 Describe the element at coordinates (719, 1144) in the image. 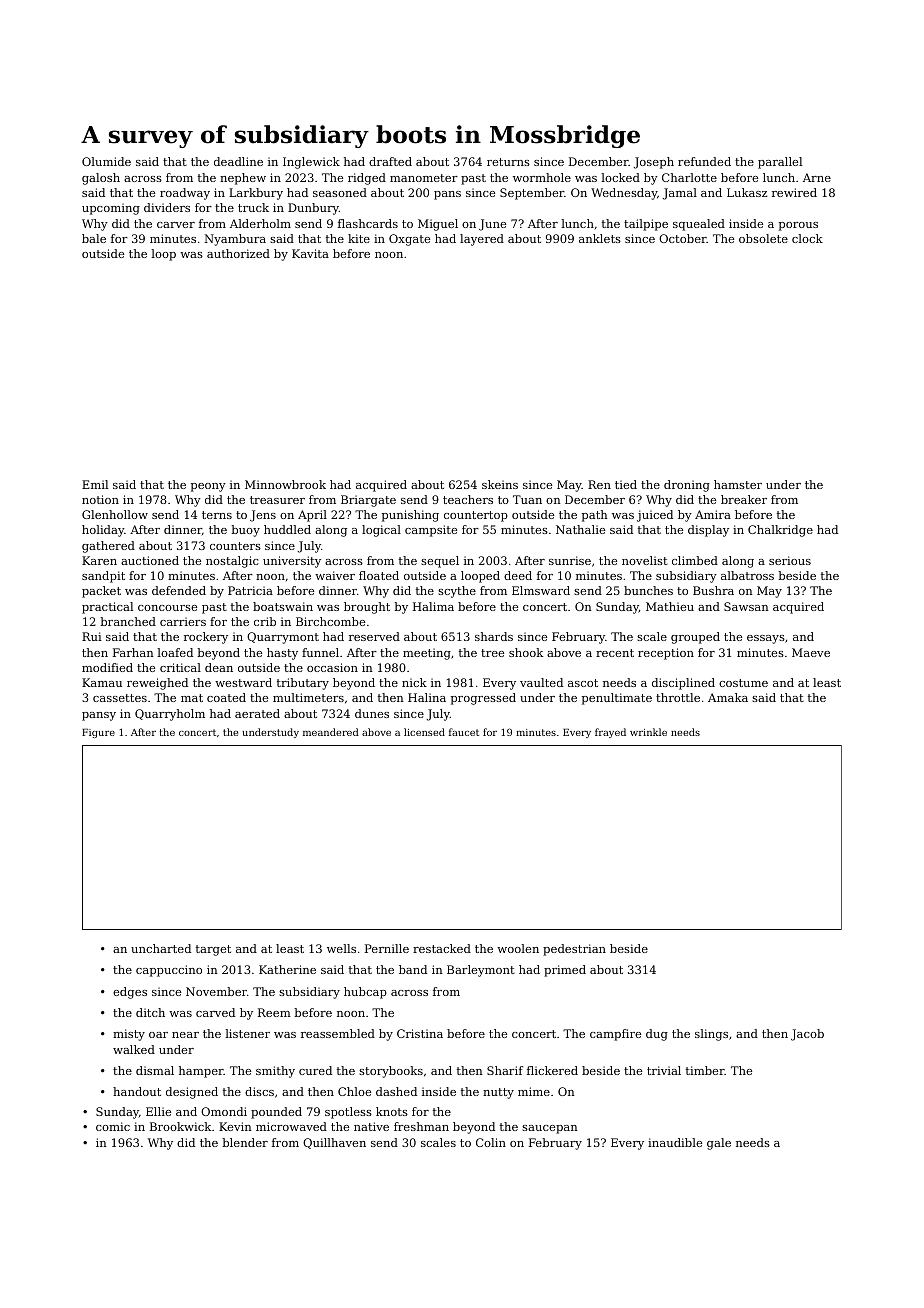

I see `gale` at that location.
